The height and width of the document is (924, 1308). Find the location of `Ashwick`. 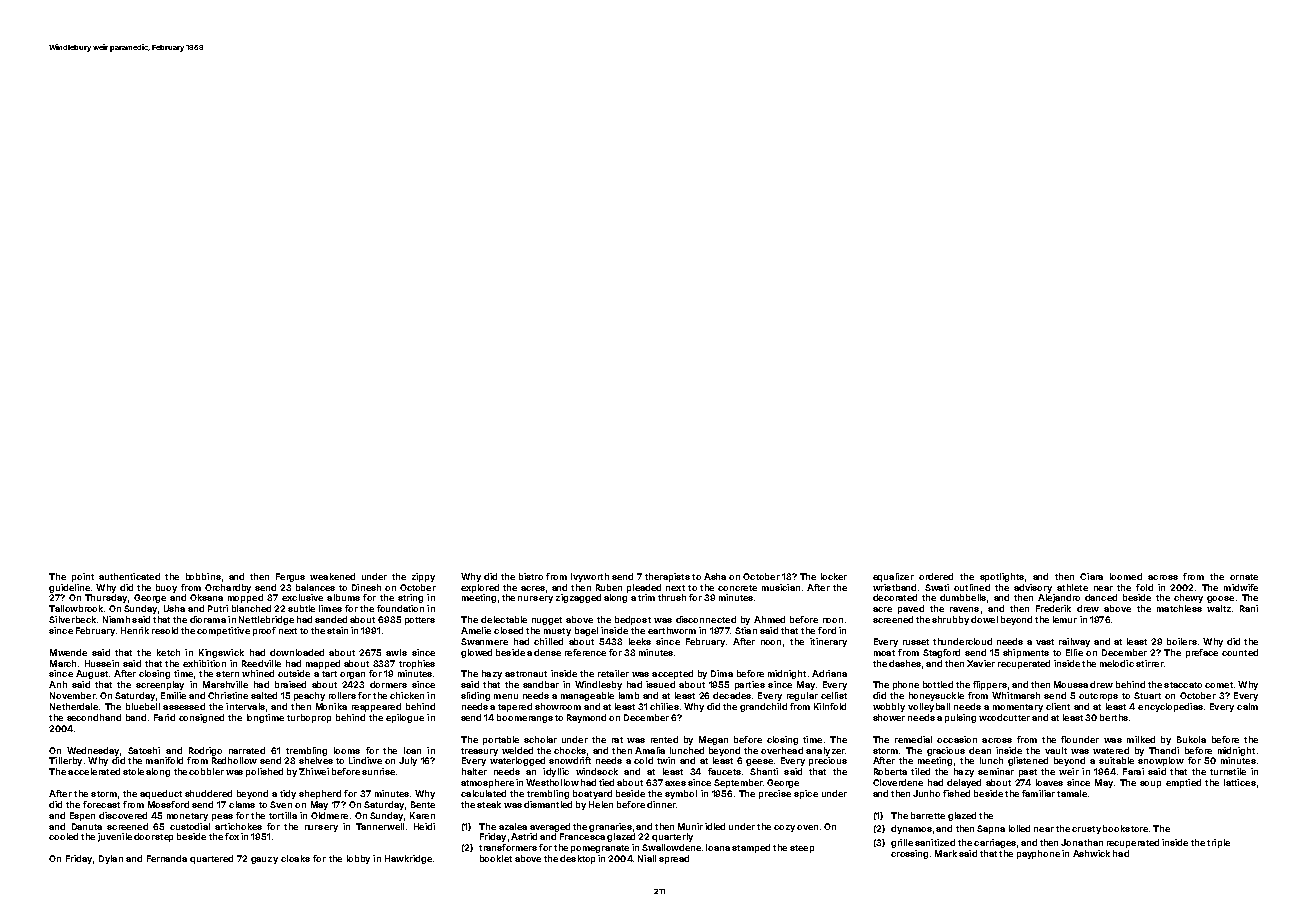

Ashwick is located at coordinates (1091, 853).
